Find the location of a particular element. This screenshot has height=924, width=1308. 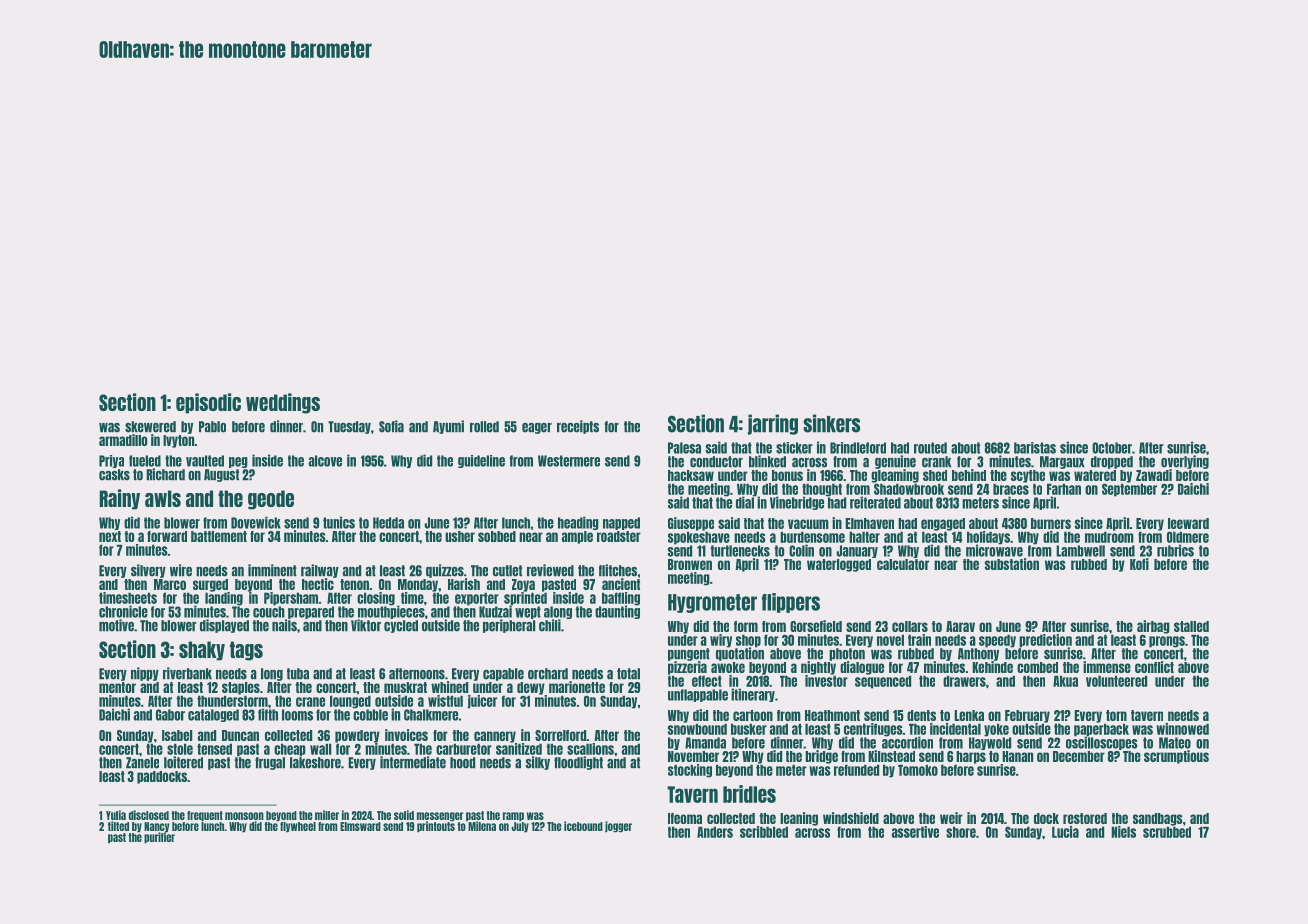

motive is located at coordinates (116, 625).
